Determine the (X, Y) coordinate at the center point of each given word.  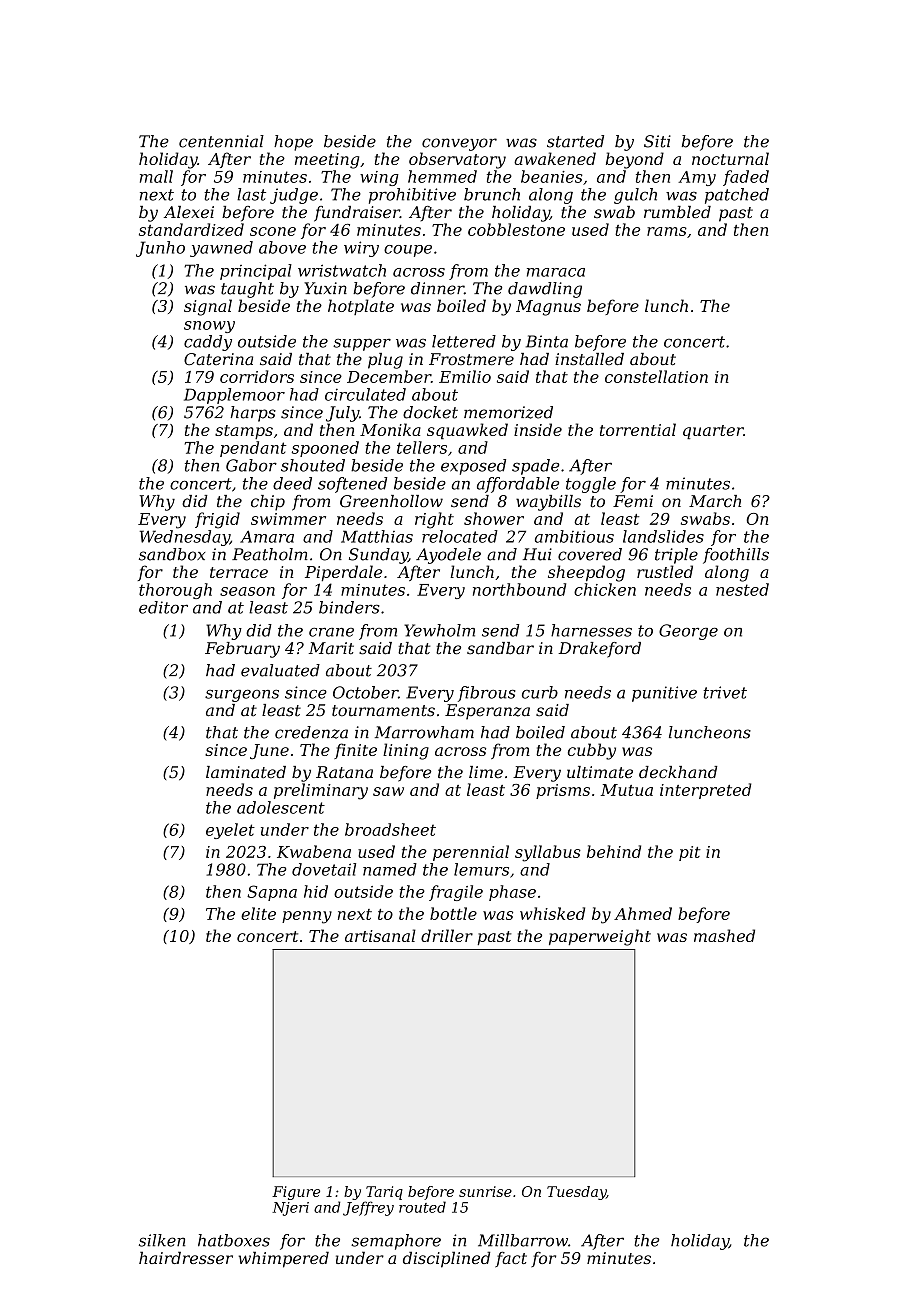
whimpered (284, 1259)
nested (742, 589)
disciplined (447, 1259)
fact (511, 1259)
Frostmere (471, 359)
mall (156, 176)
